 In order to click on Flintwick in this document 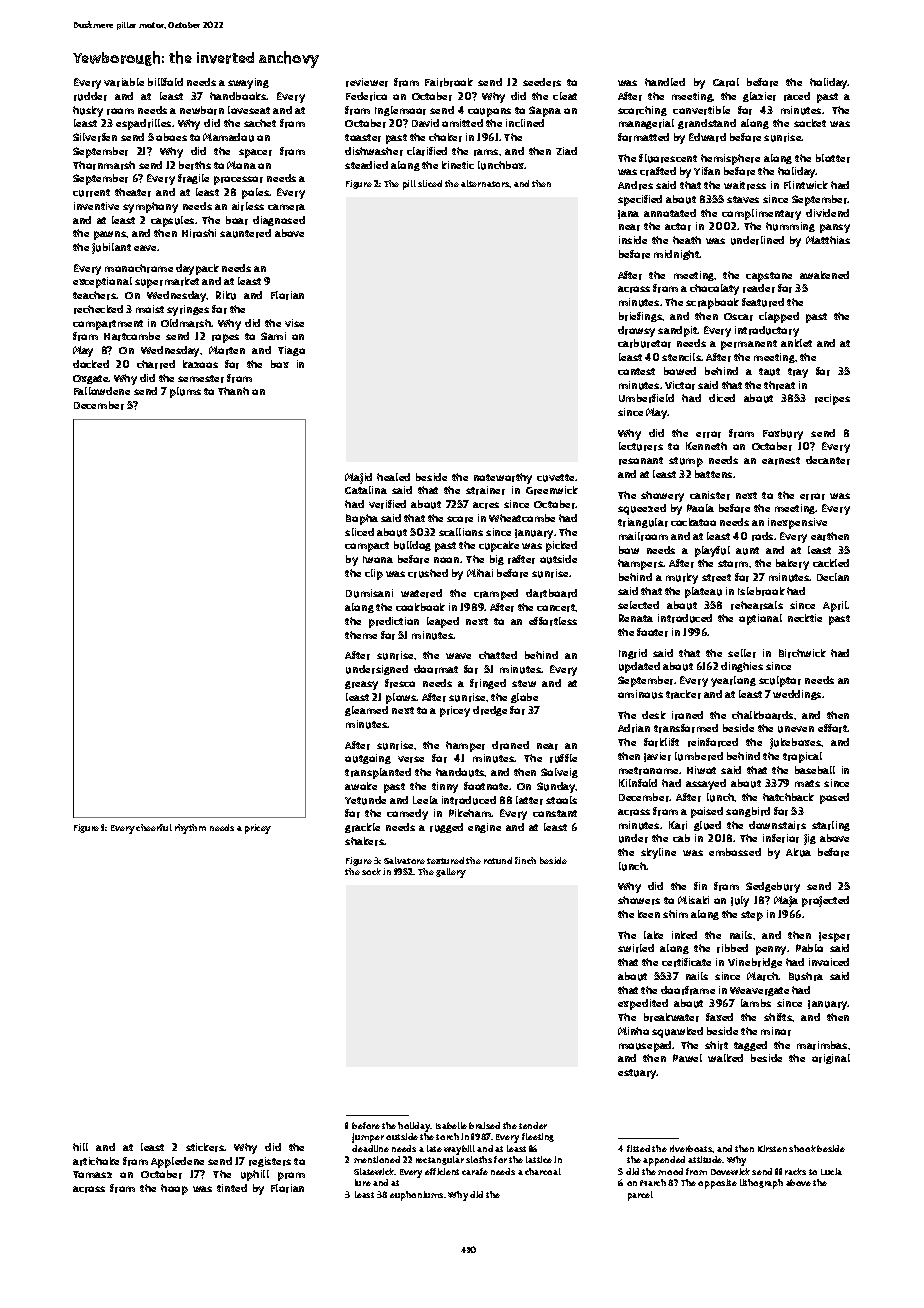, I will do `click(806, 185)`.
